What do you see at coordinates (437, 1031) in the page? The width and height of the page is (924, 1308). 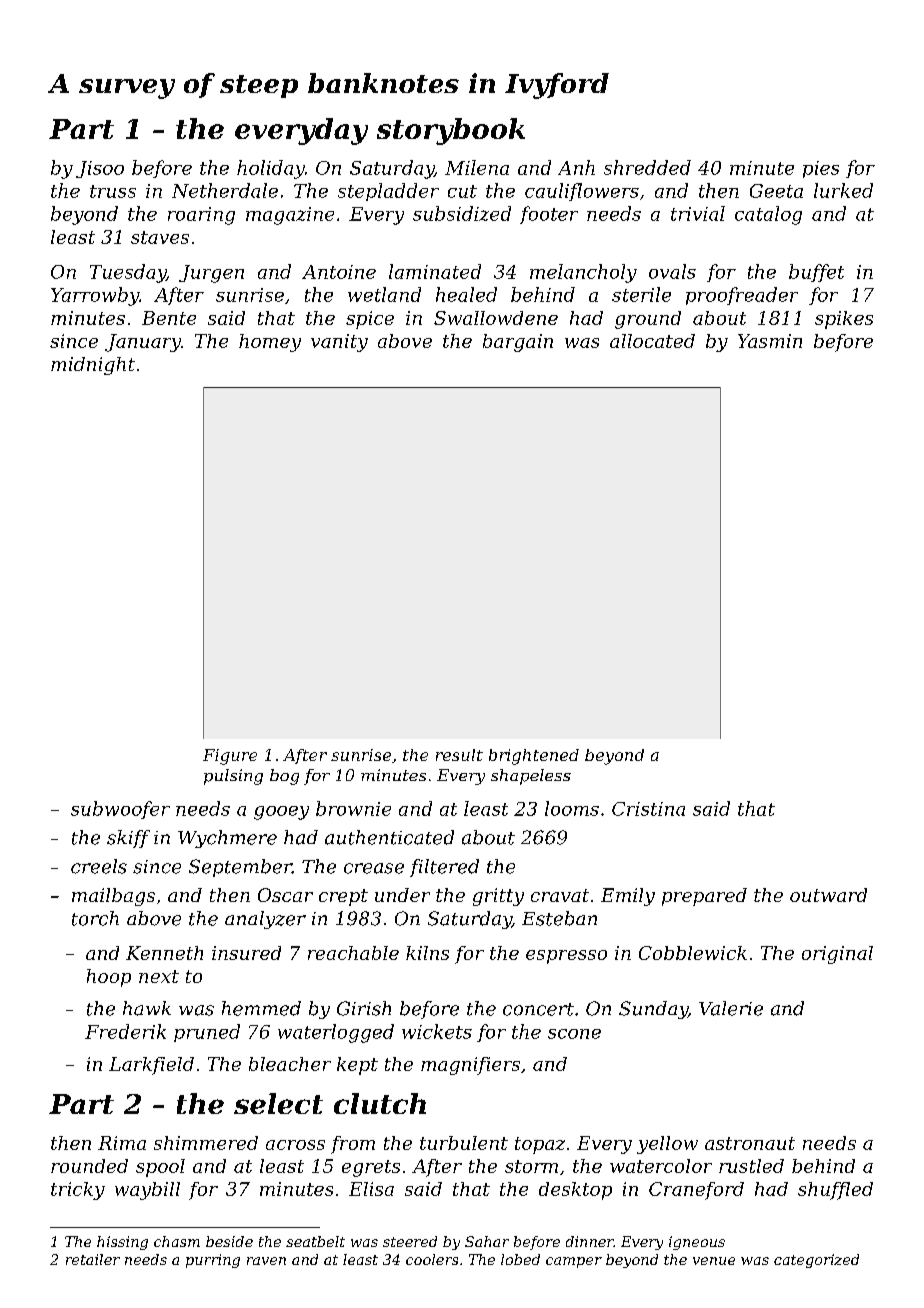 I see `wickets` at bounding box center [437, 1031].
